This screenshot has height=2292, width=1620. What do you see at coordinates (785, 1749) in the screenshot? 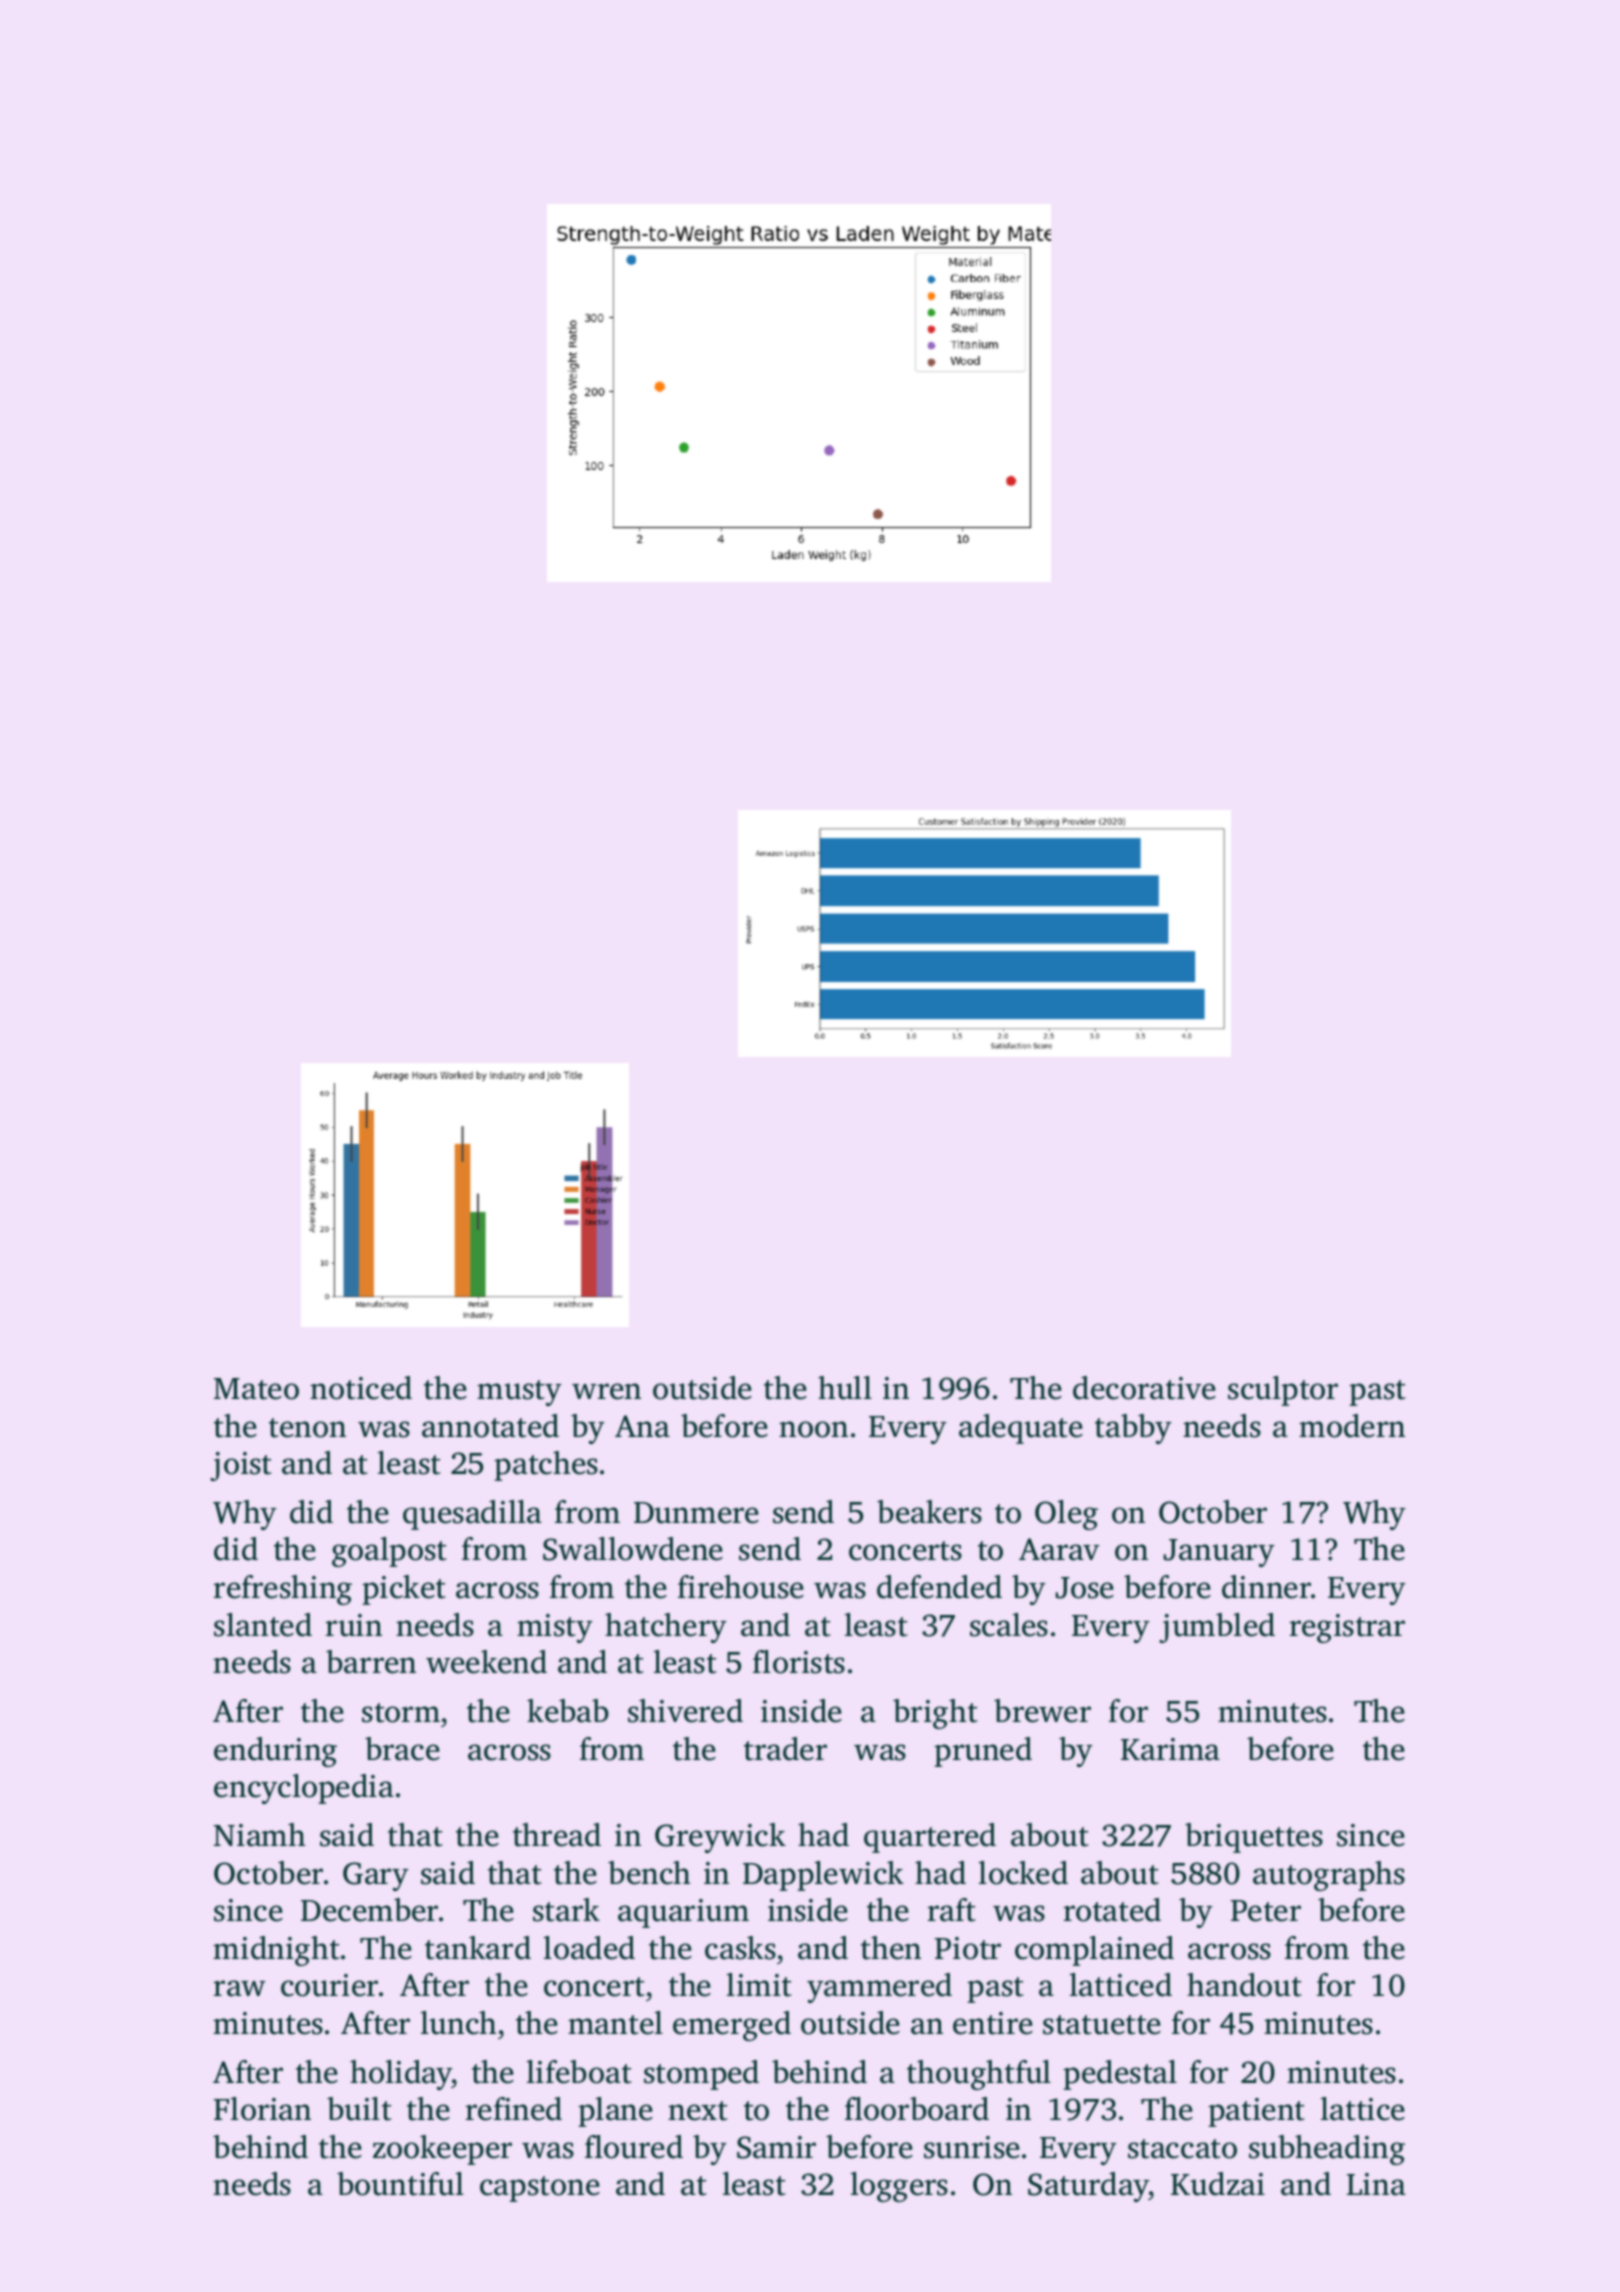
I see `trader` at bounding box center [785, 1749].
